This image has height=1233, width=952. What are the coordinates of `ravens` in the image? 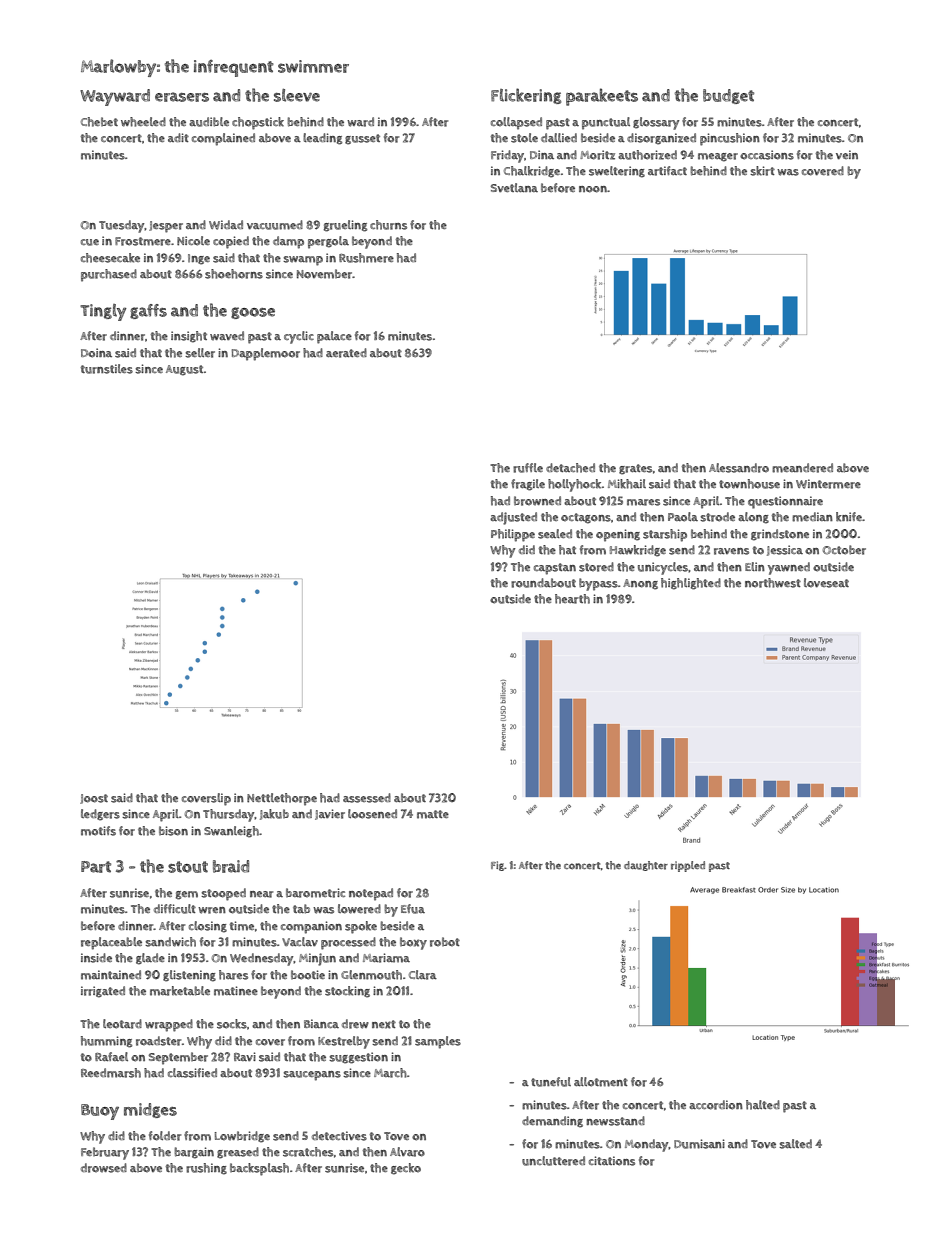 It's located at (731, 551).
